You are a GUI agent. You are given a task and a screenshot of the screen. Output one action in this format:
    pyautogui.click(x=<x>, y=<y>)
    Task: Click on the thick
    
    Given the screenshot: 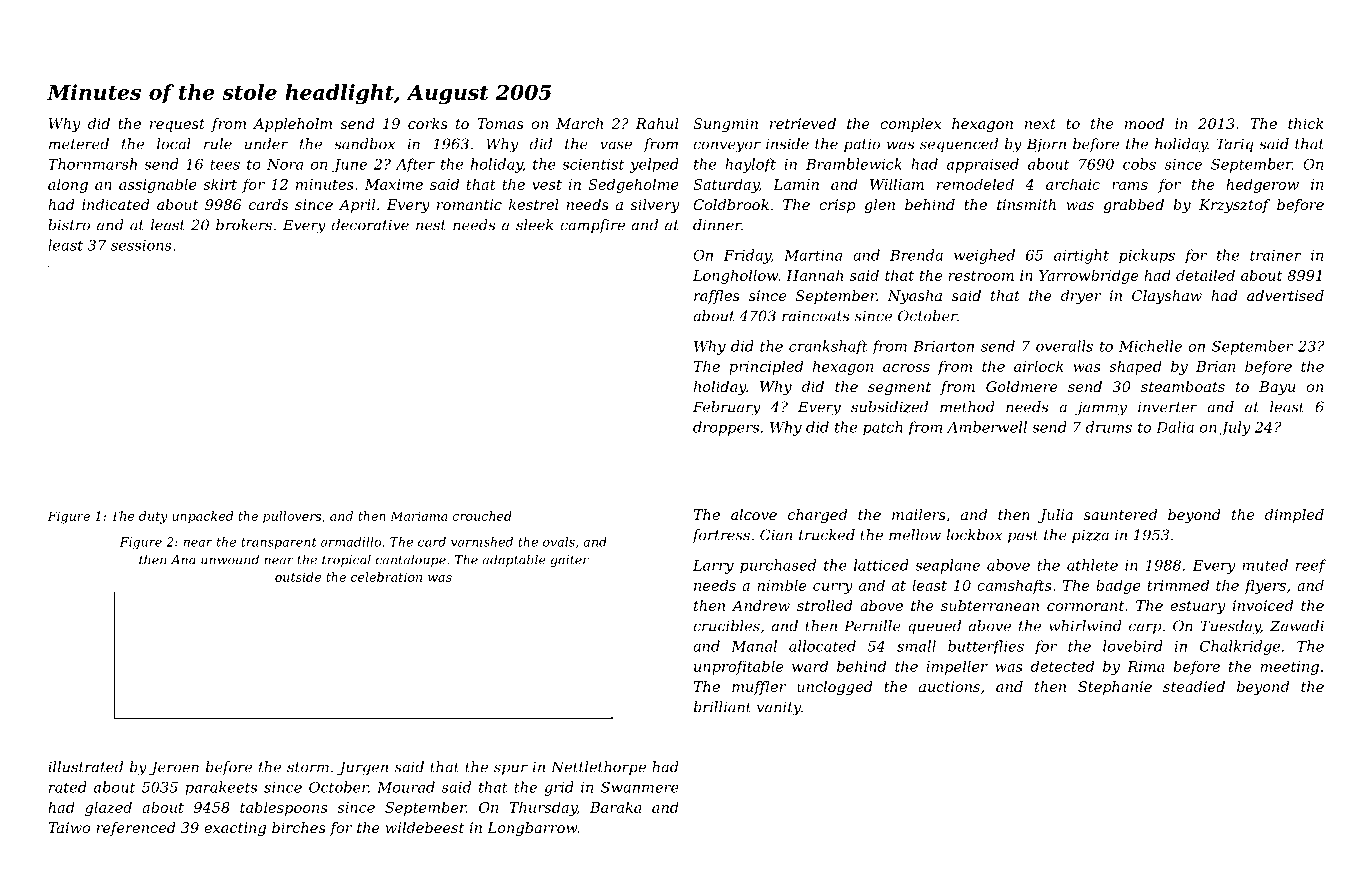 What is the action you would take?
    pyautogui.click(x=1306, y=123)
